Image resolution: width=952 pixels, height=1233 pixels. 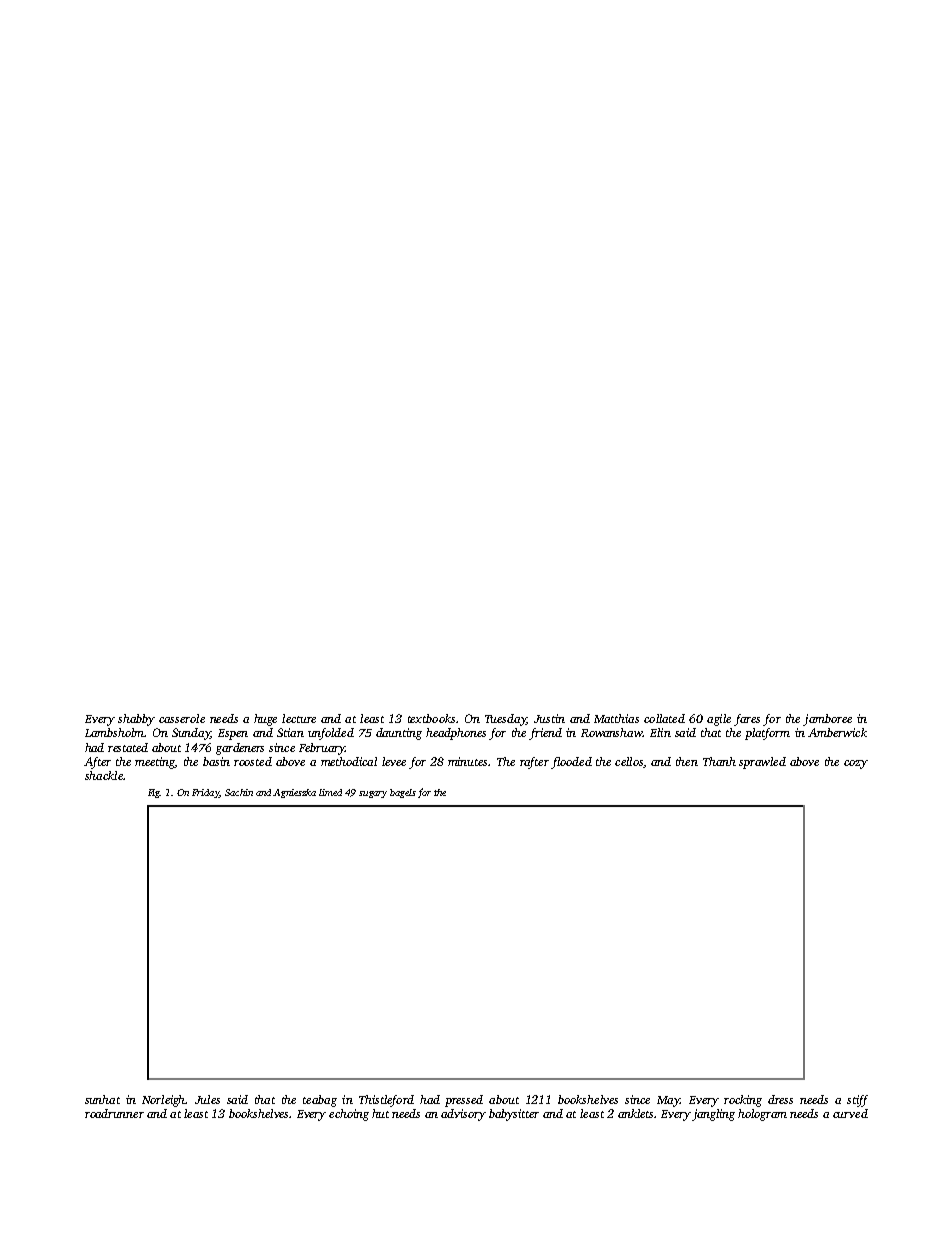 What do you see at coordinates (856, 764) in the page?
I see `cozy` at bounding box center [856, 764].
